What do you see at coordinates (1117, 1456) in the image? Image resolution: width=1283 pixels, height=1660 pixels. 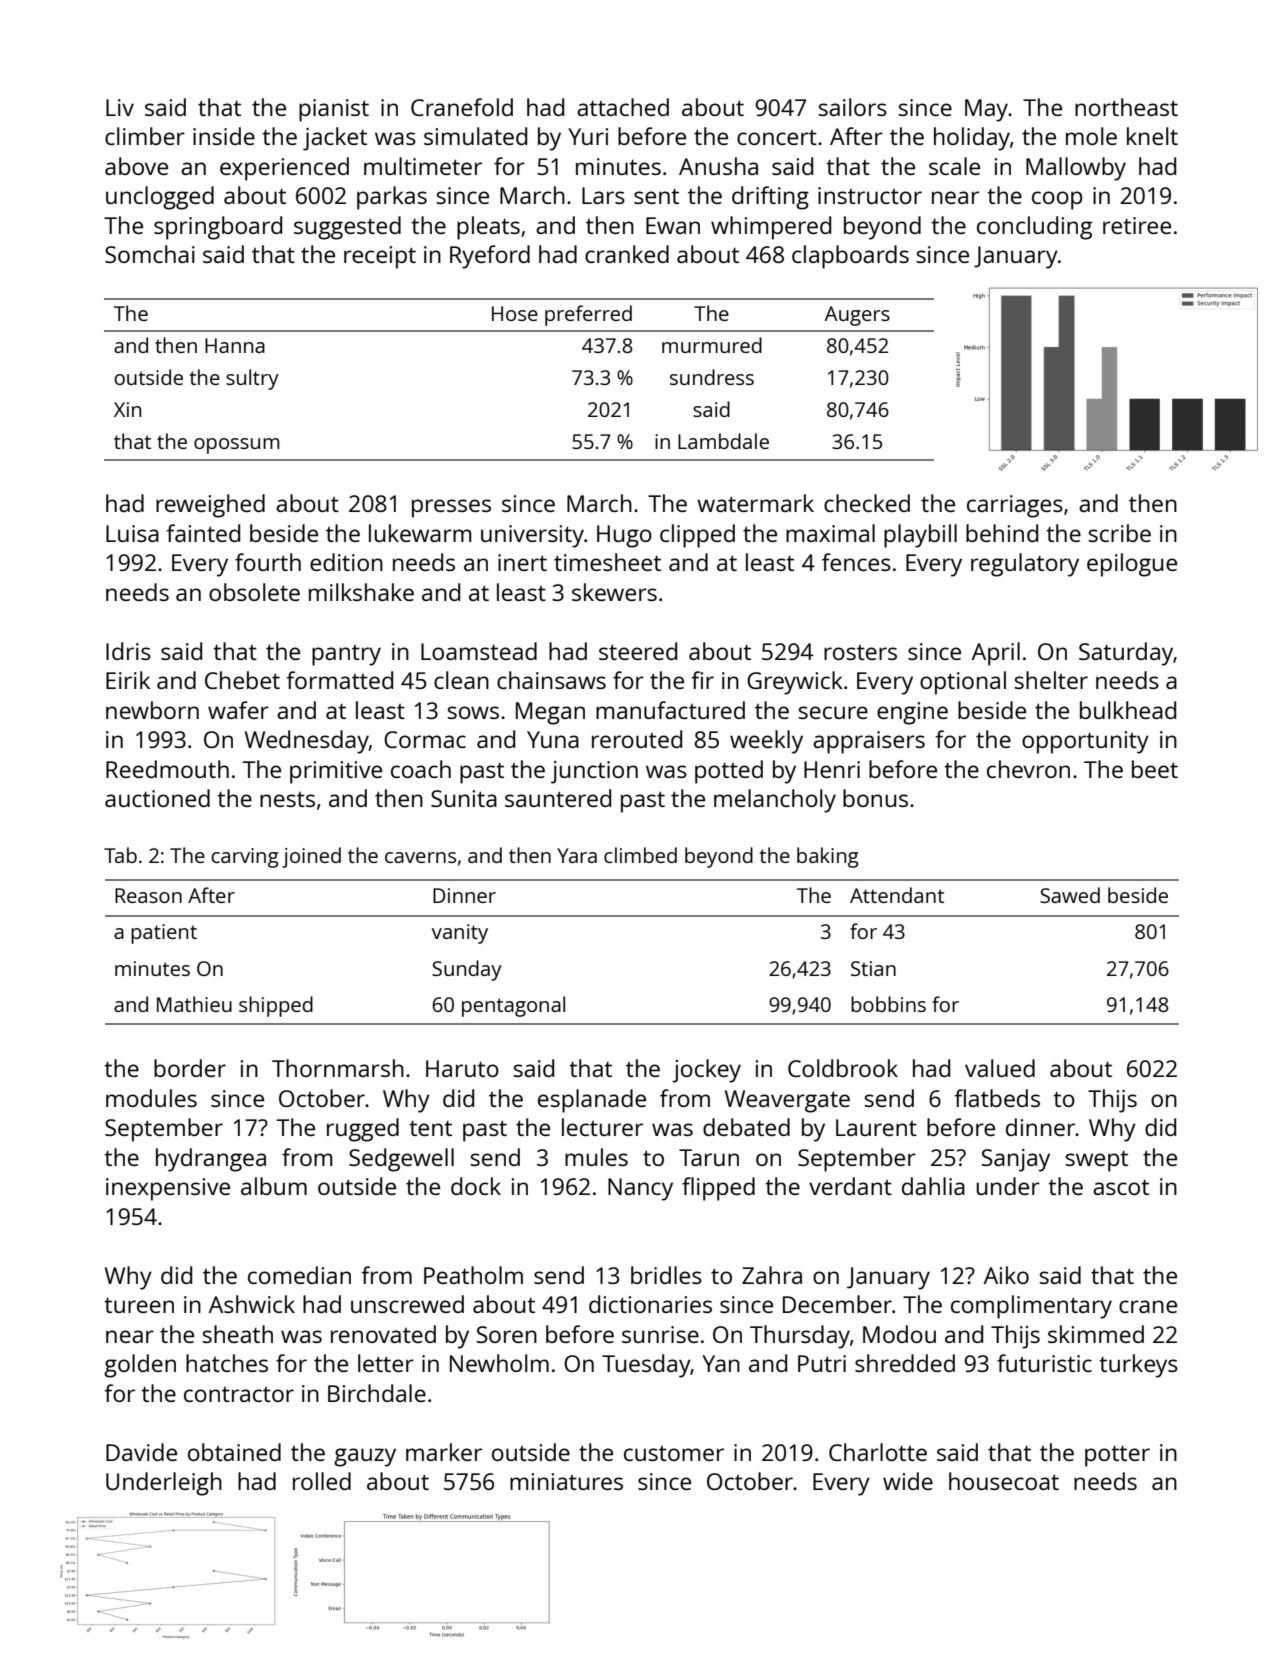 I see `potter` at bounding box center [1117, 1456].
